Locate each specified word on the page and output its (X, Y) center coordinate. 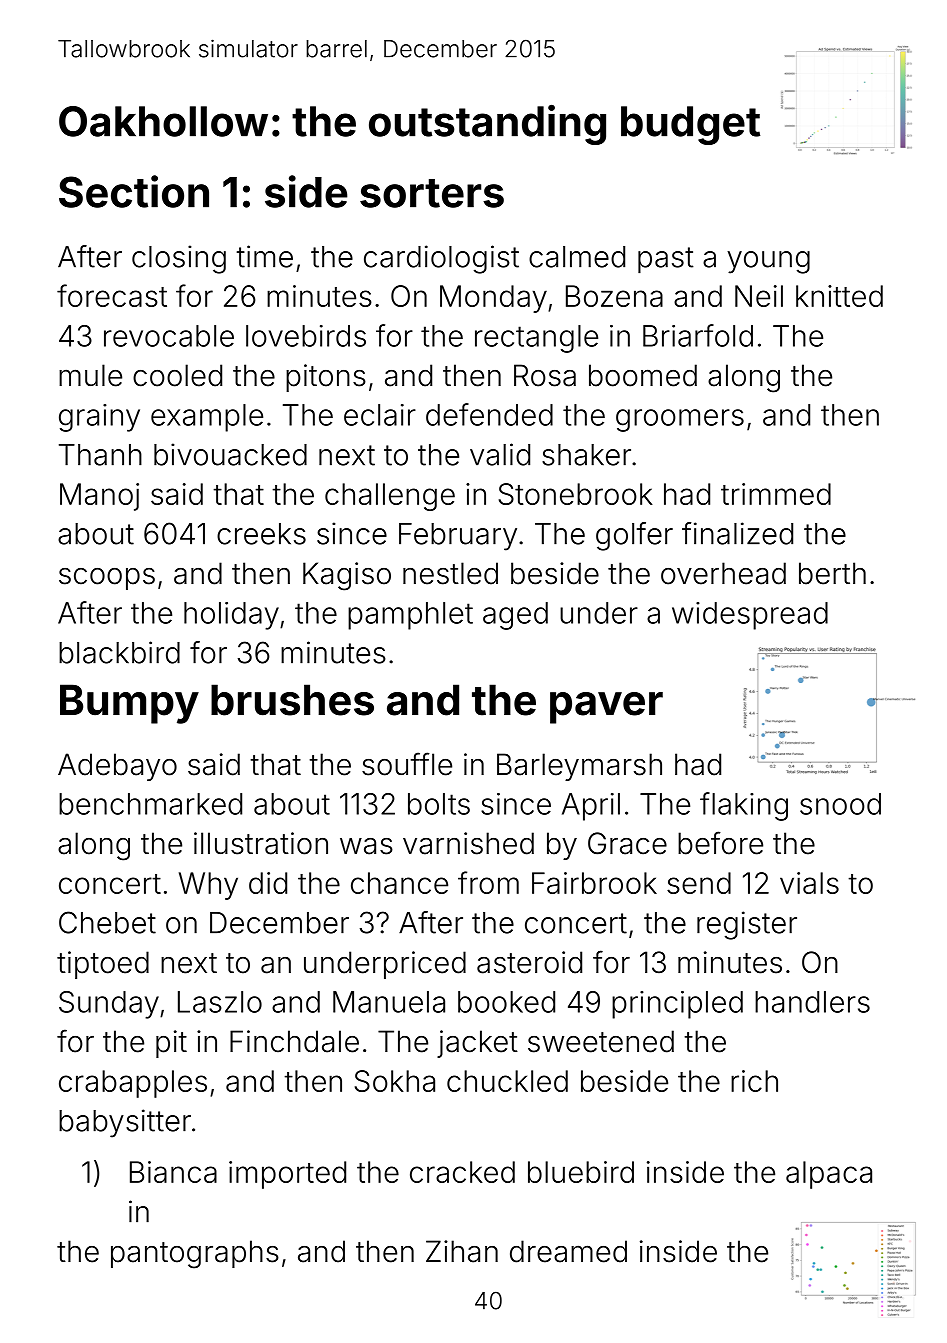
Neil (759, 296)
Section (134, 191)
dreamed (568, 1251)
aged (515, 616)
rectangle (536, 339)
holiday (231, 616)
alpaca (829, 1175)
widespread (750, 616)
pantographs (195, 1254)
